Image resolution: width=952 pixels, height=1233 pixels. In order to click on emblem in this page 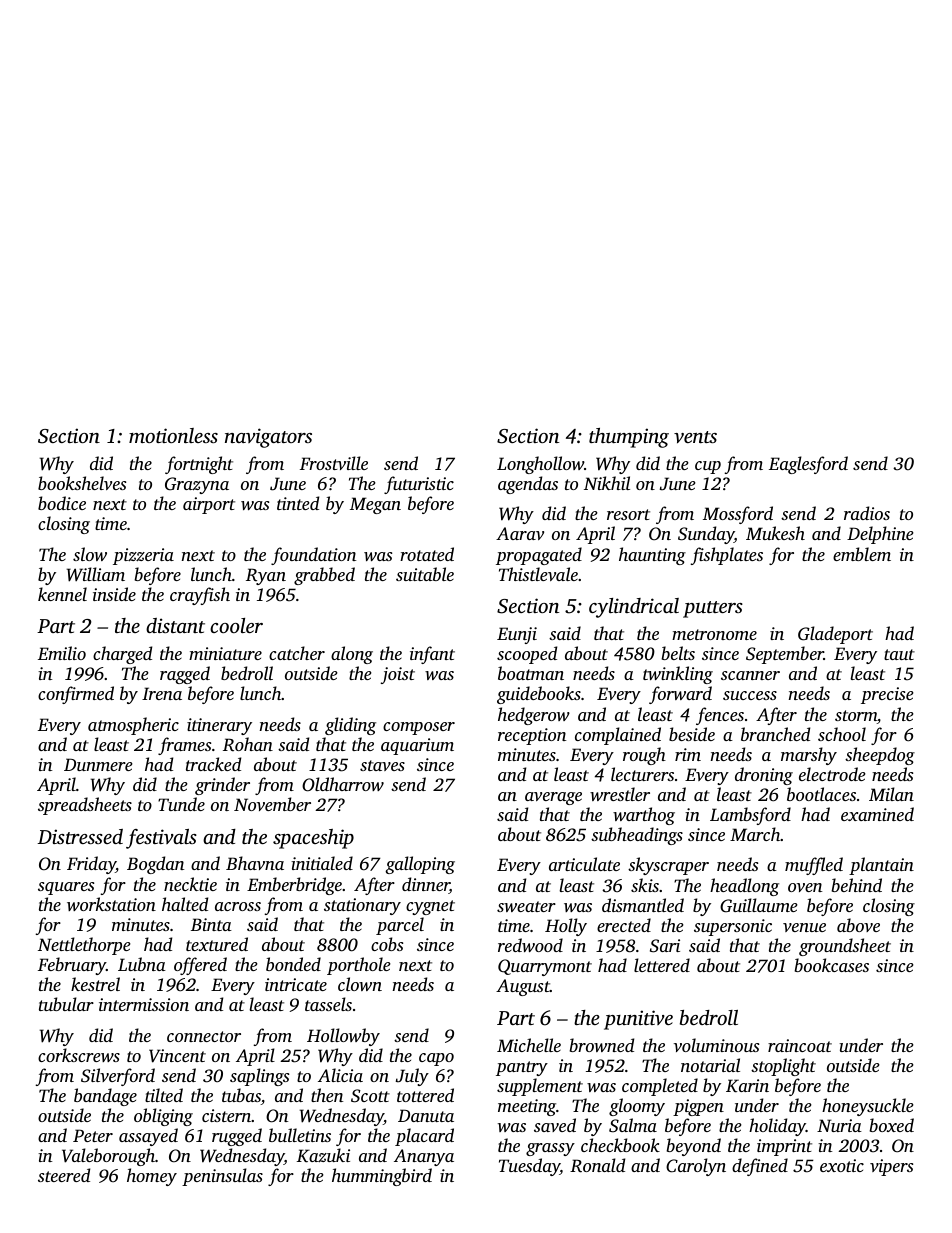, I will do `click(862, 554)`.
